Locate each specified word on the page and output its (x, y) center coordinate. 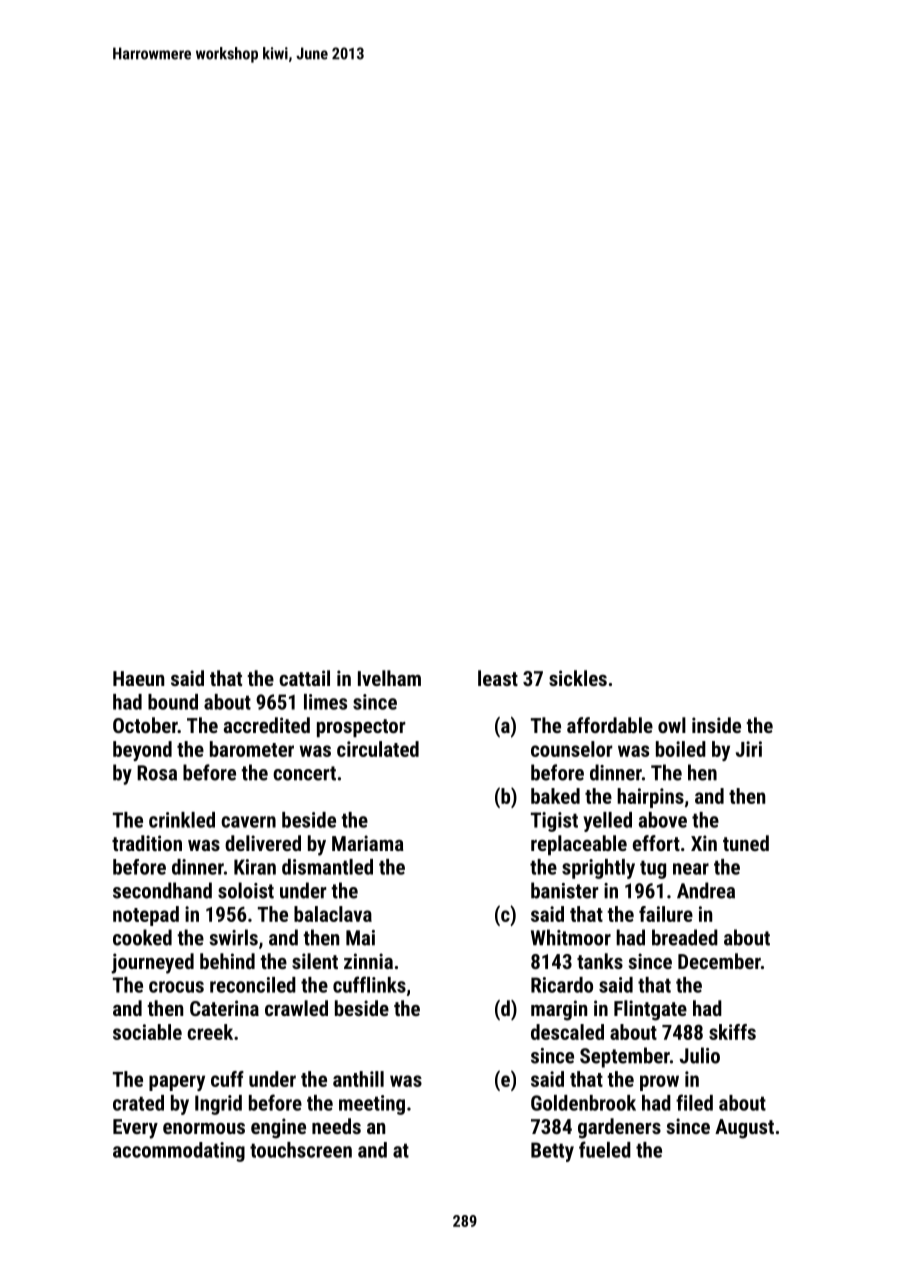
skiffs (732, 1032)
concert (304, 773)
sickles (578, 678)
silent (315, 961)
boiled (681, 749)
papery (177, 1083)
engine (278, 1128)
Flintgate (650, 1010)
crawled (296, 1008)
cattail (304, 678)
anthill (358, 1079)
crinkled (182, 820)
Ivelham (389, 678)
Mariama (368, 843)
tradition (147, 843)
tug (653, 869)
